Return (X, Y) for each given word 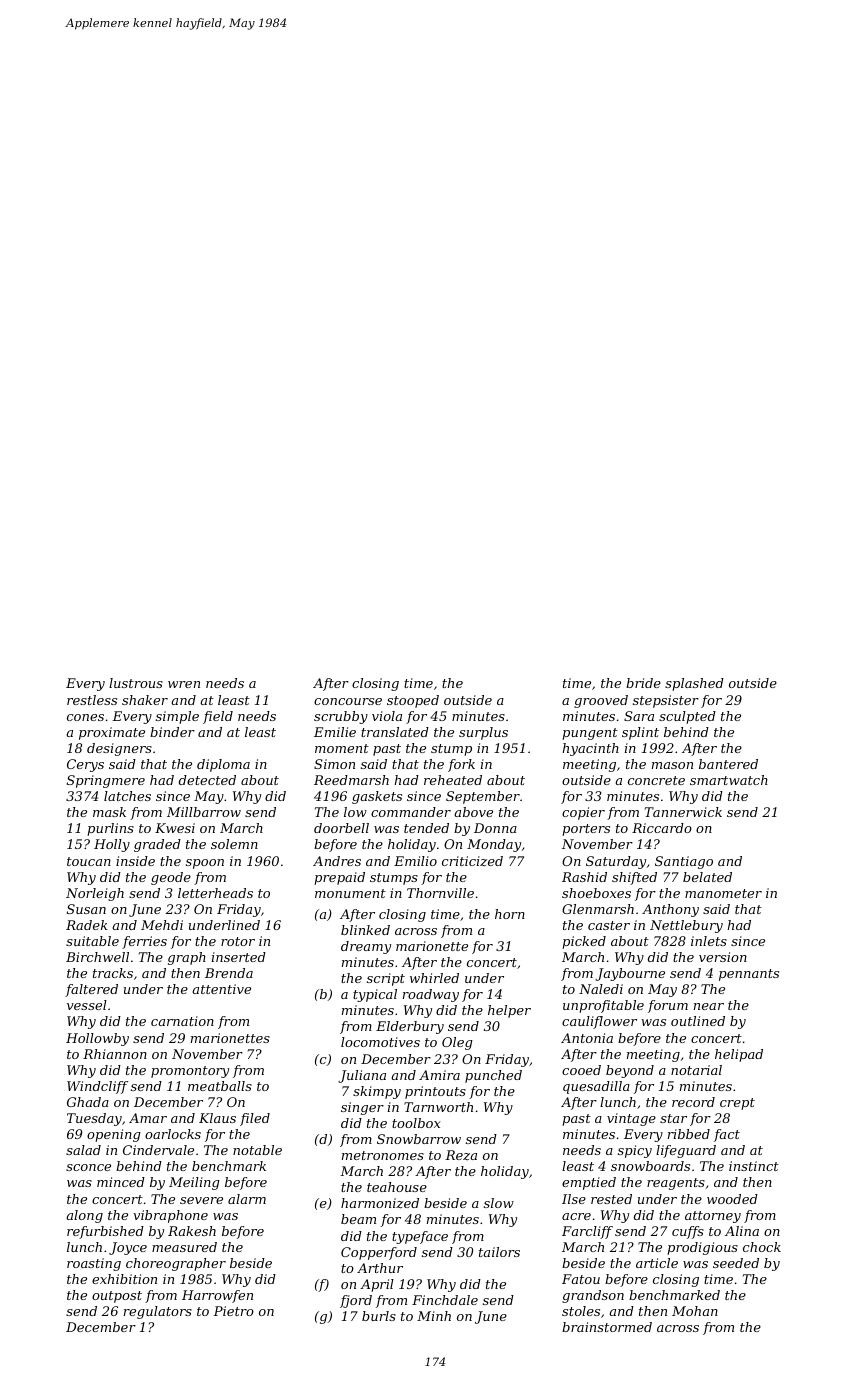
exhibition (124, 1279)
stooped (413, 701)
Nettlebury (686, 926)
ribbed (689, 1134)
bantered (728, 764)
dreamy (366, 947)
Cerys (85, 765)
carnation (182, 1021)
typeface (420, 1237)
